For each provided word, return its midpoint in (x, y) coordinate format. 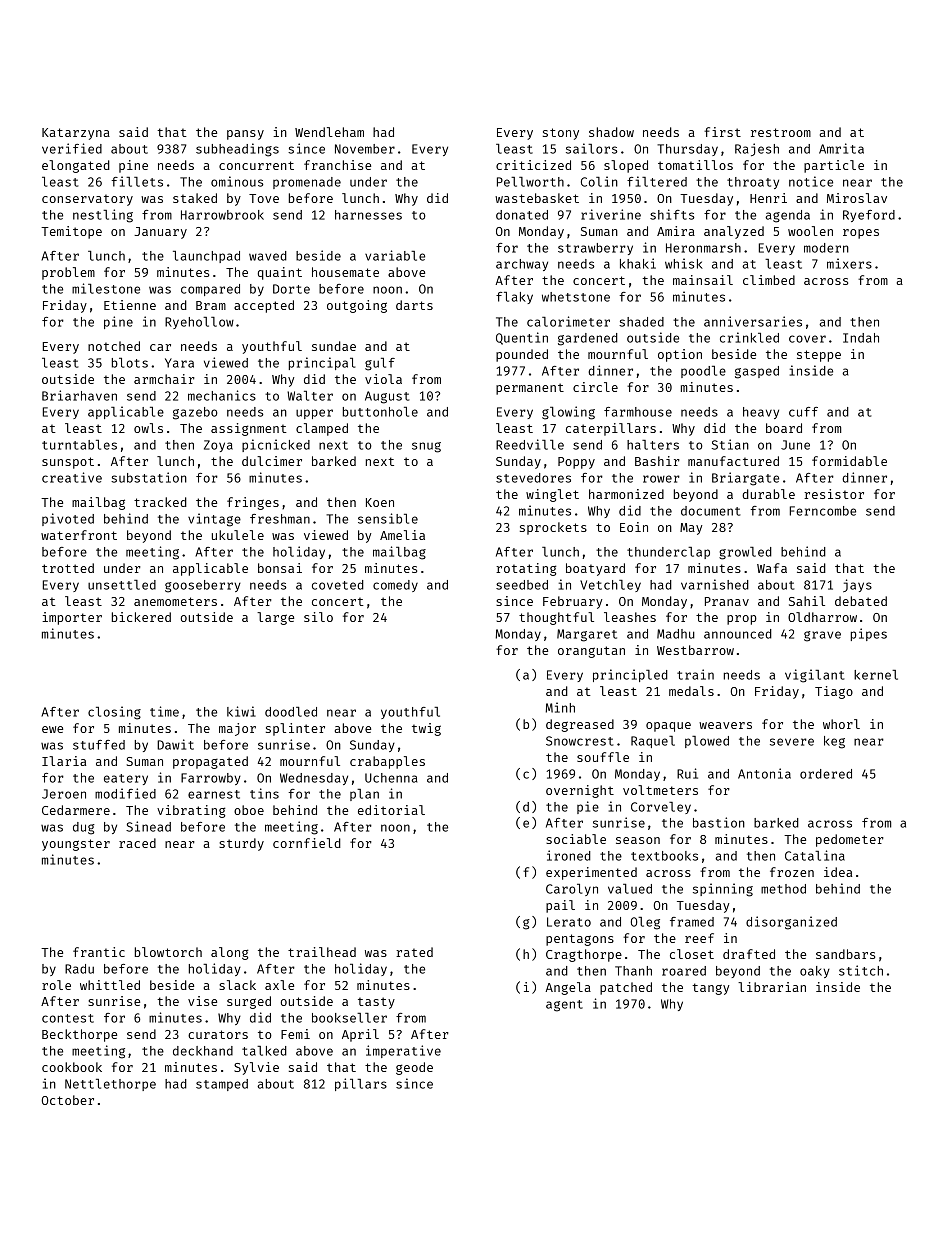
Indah (861, 338)
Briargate (745, 479)
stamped (222, 1085)
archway (522, 265)
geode (414, 1068)
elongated (76, 166)
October (68, 1100)
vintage (214, 520)
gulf (380, 364)
